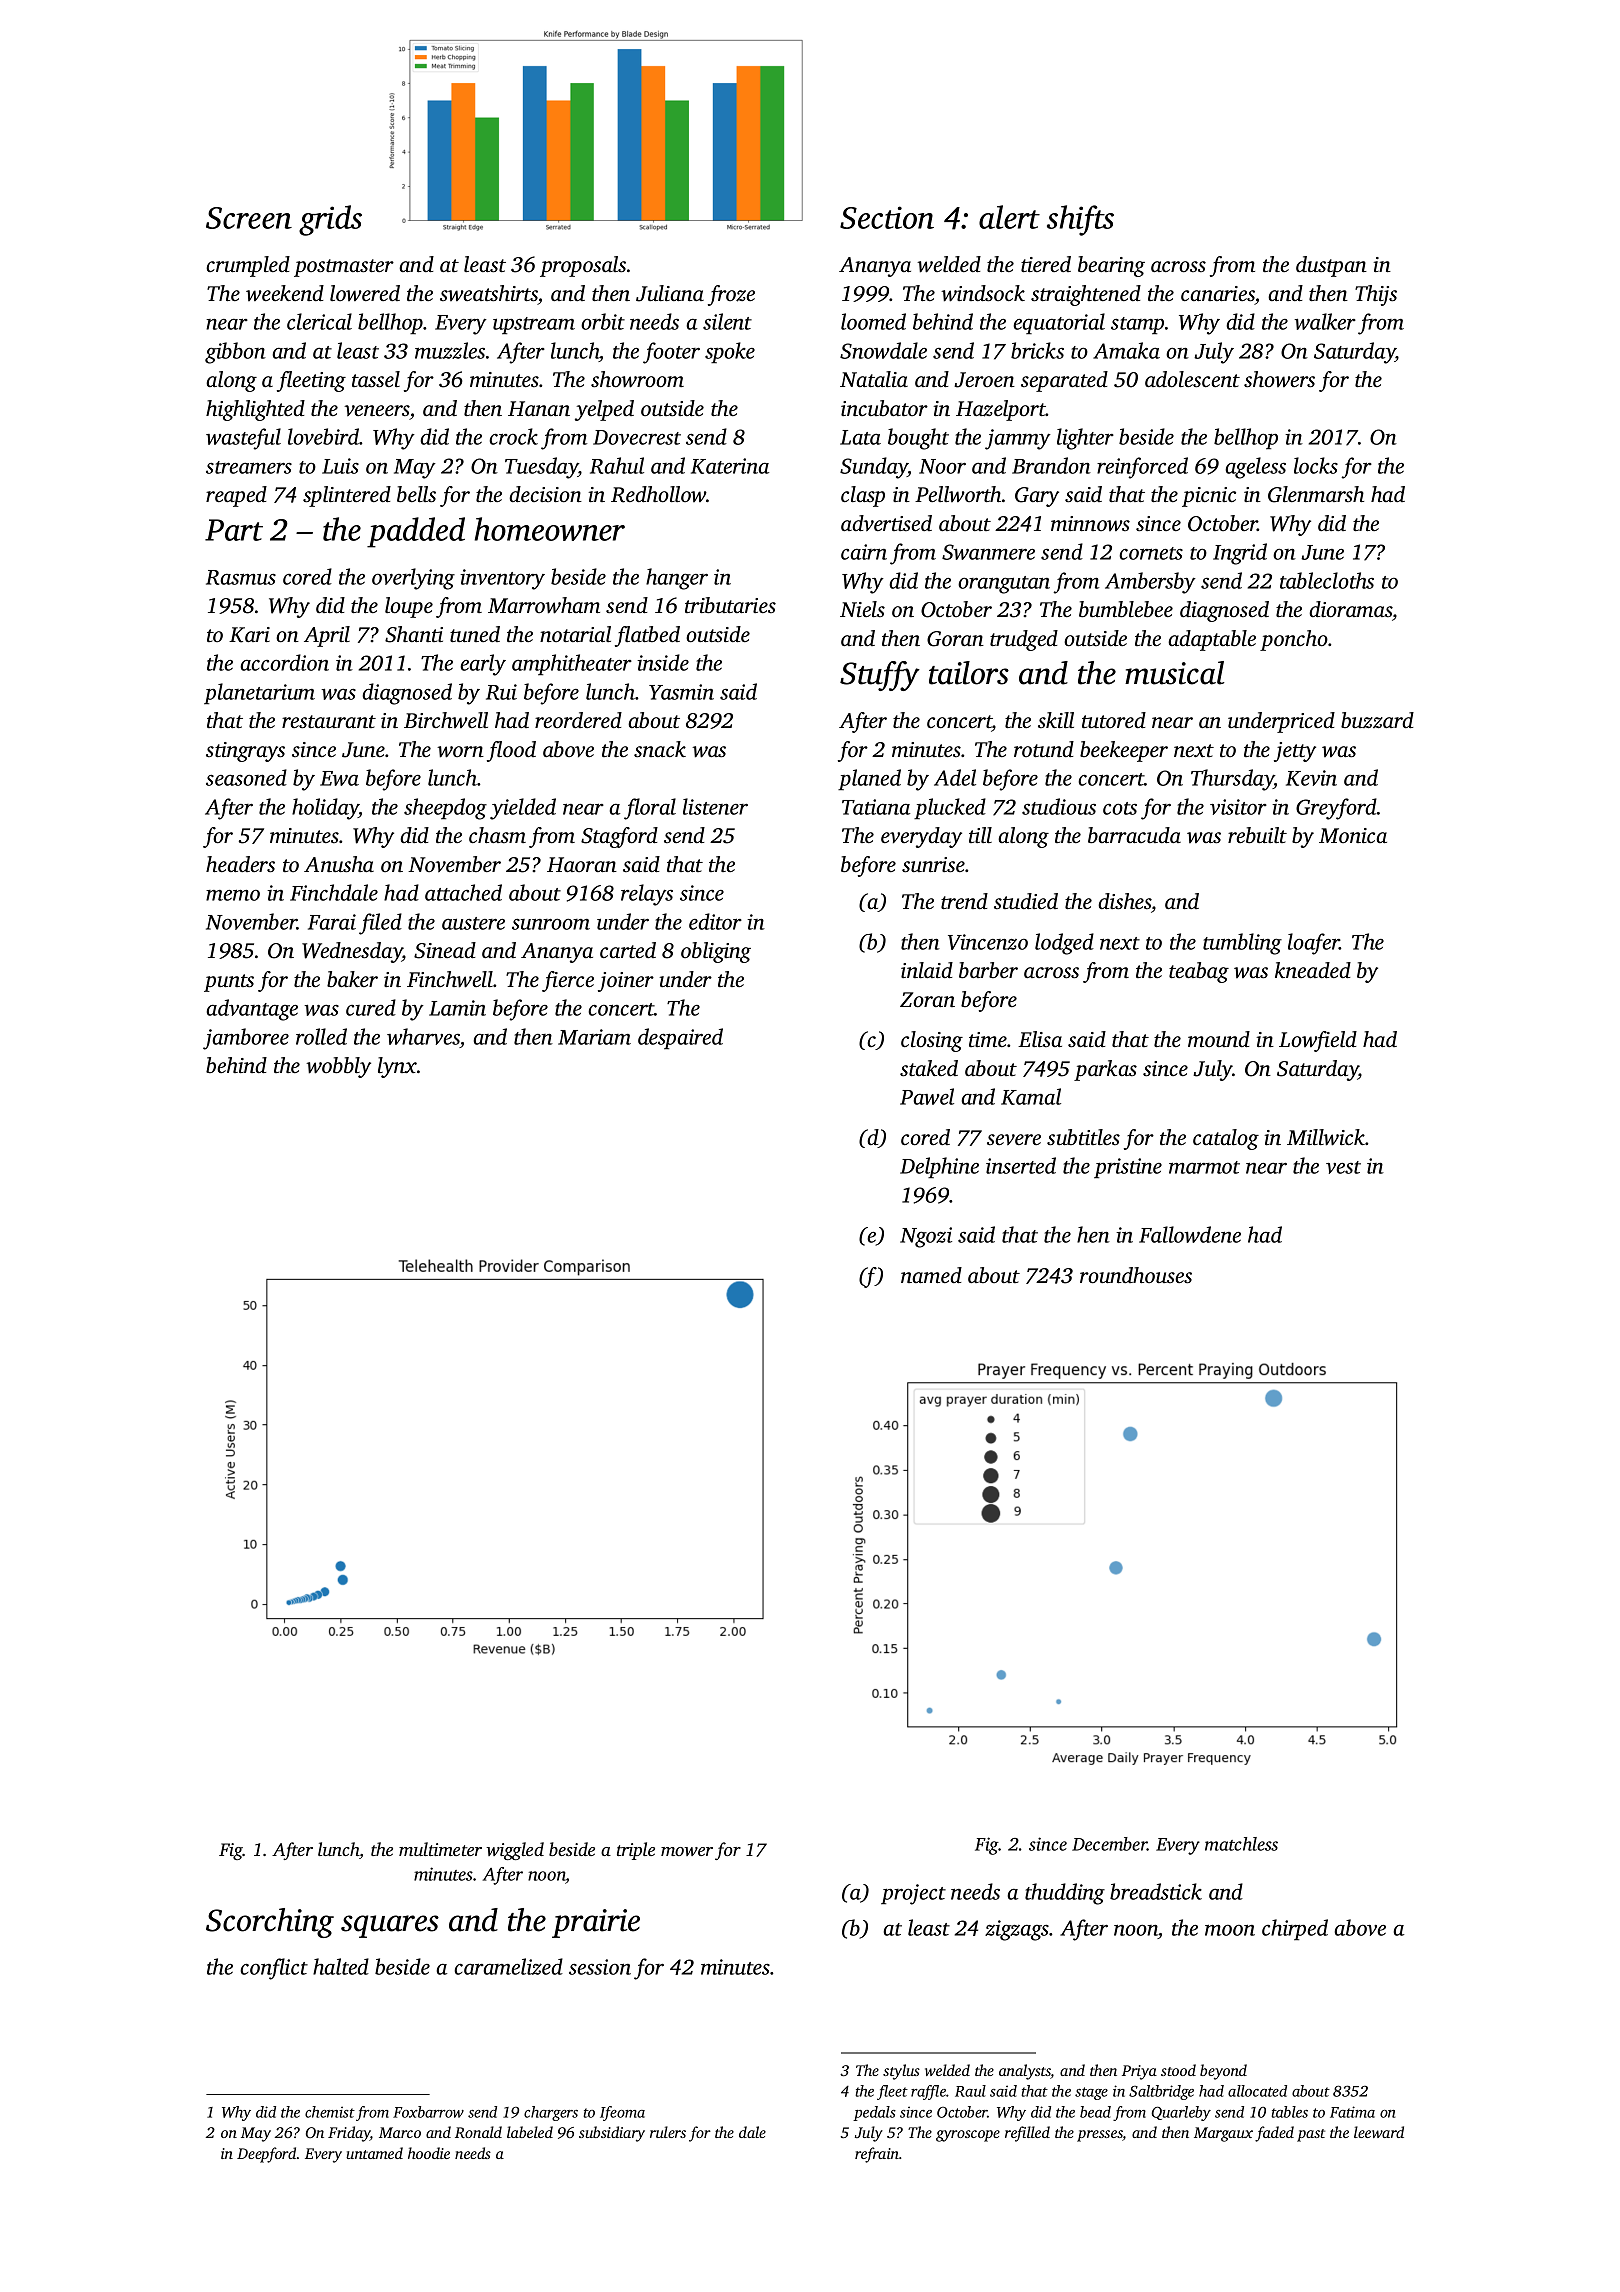 The height and width of the page is (2292, 1620). What do you see at coordinates (980, 835) in the page?
I see `till` at bounding box center [980, 835].
